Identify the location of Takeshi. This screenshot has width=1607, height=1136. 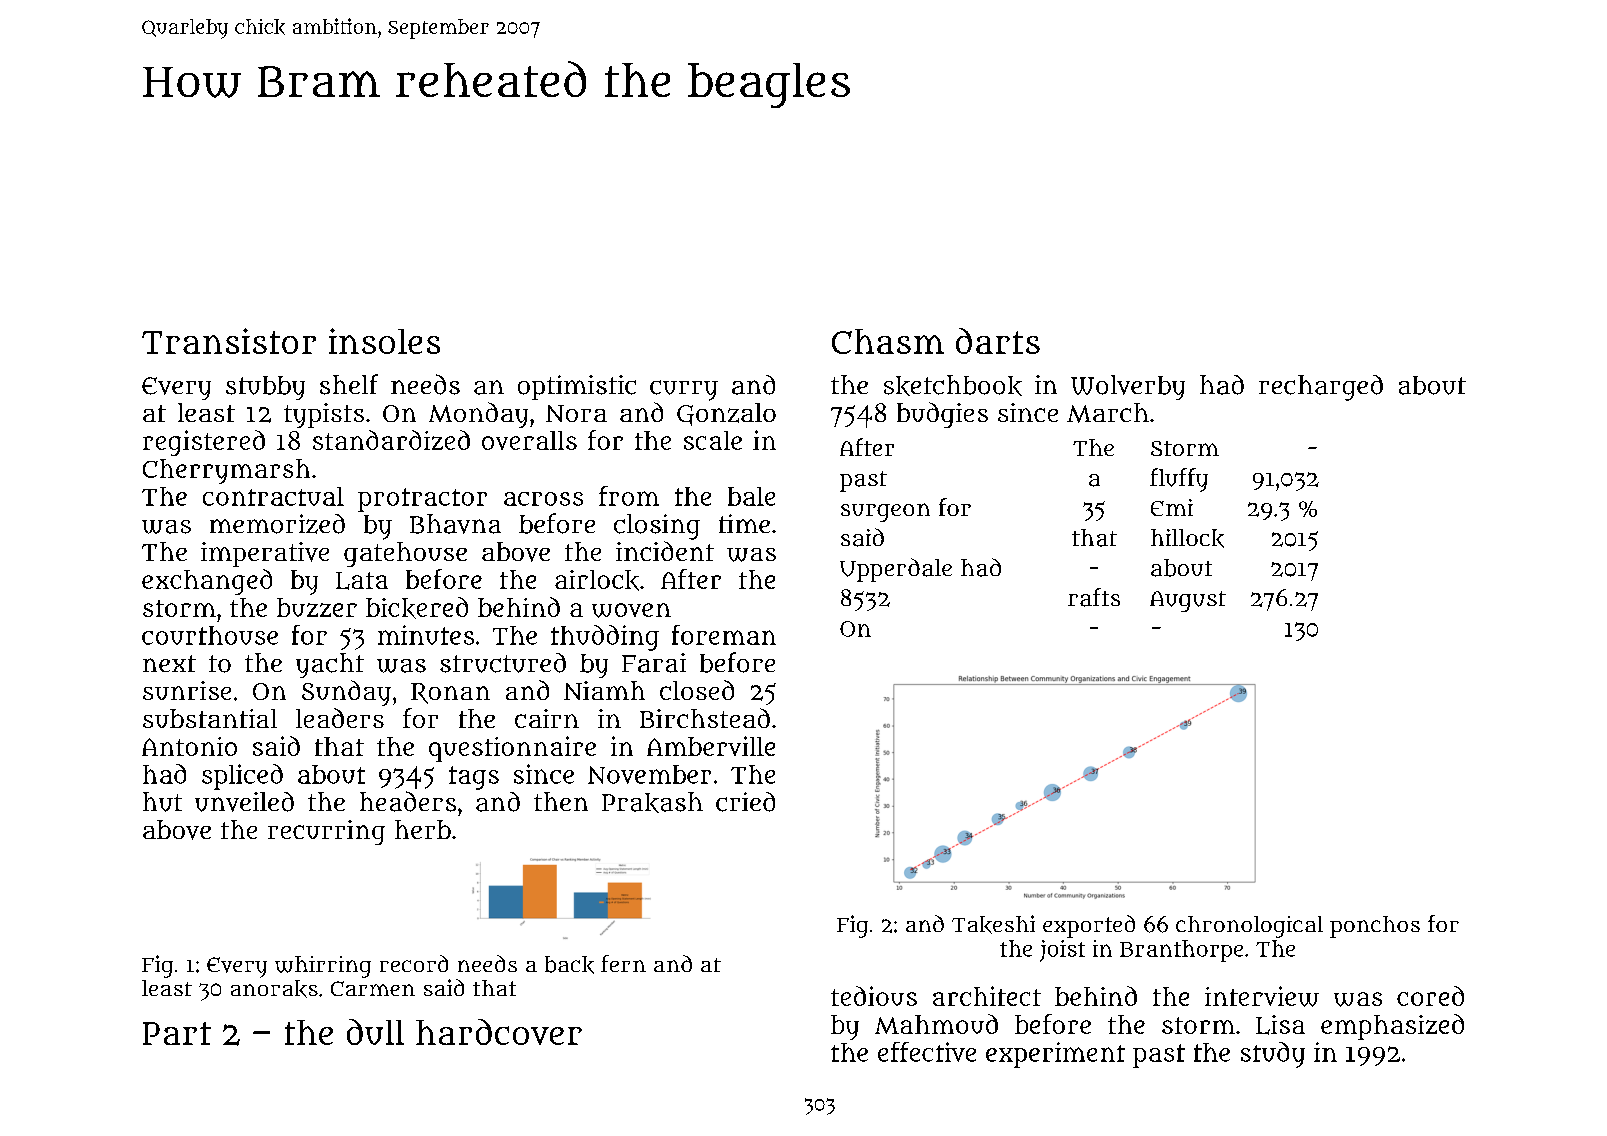
(993, 924).
